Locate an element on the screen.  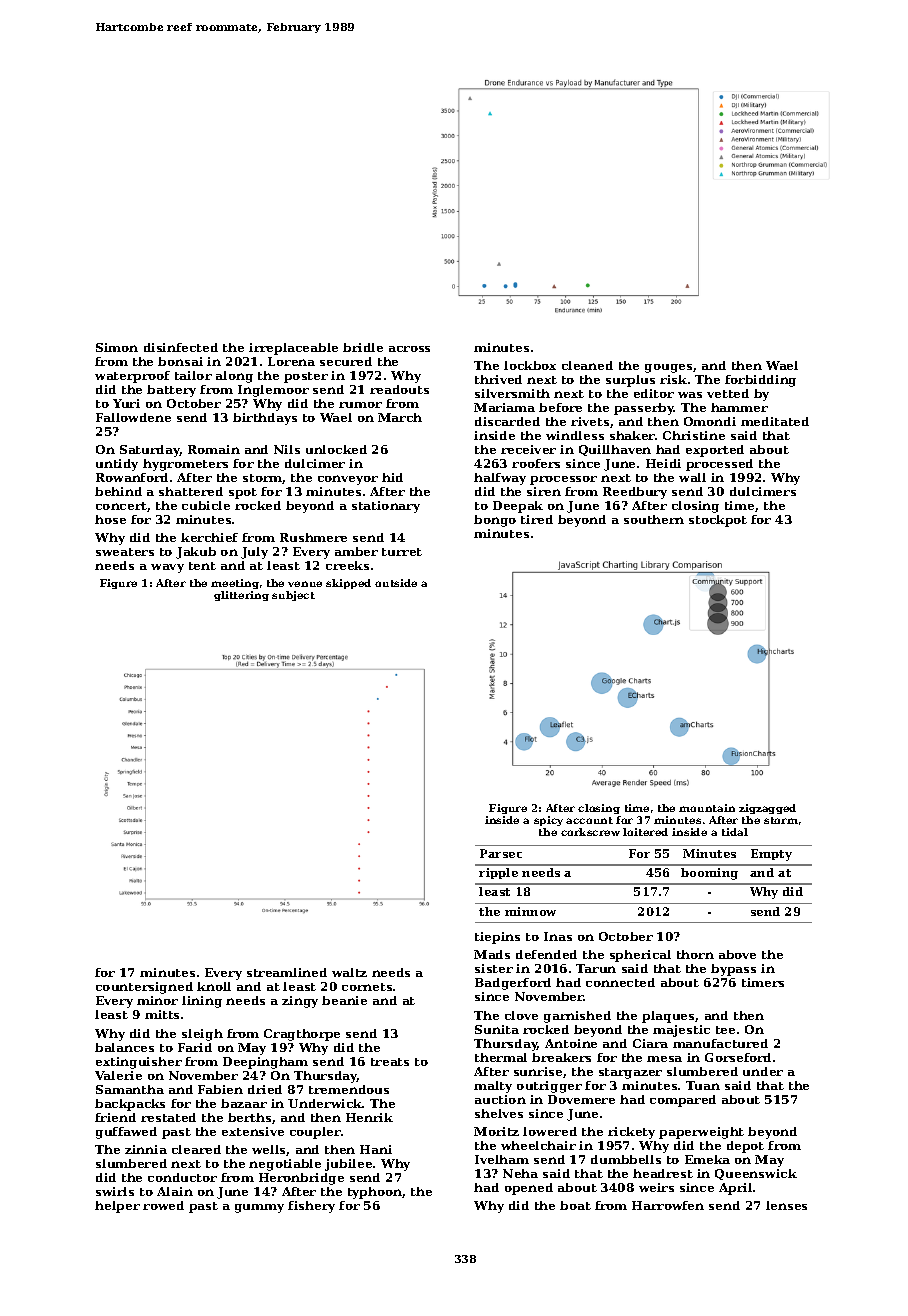
untidy is located at coordinates (117, 465).
